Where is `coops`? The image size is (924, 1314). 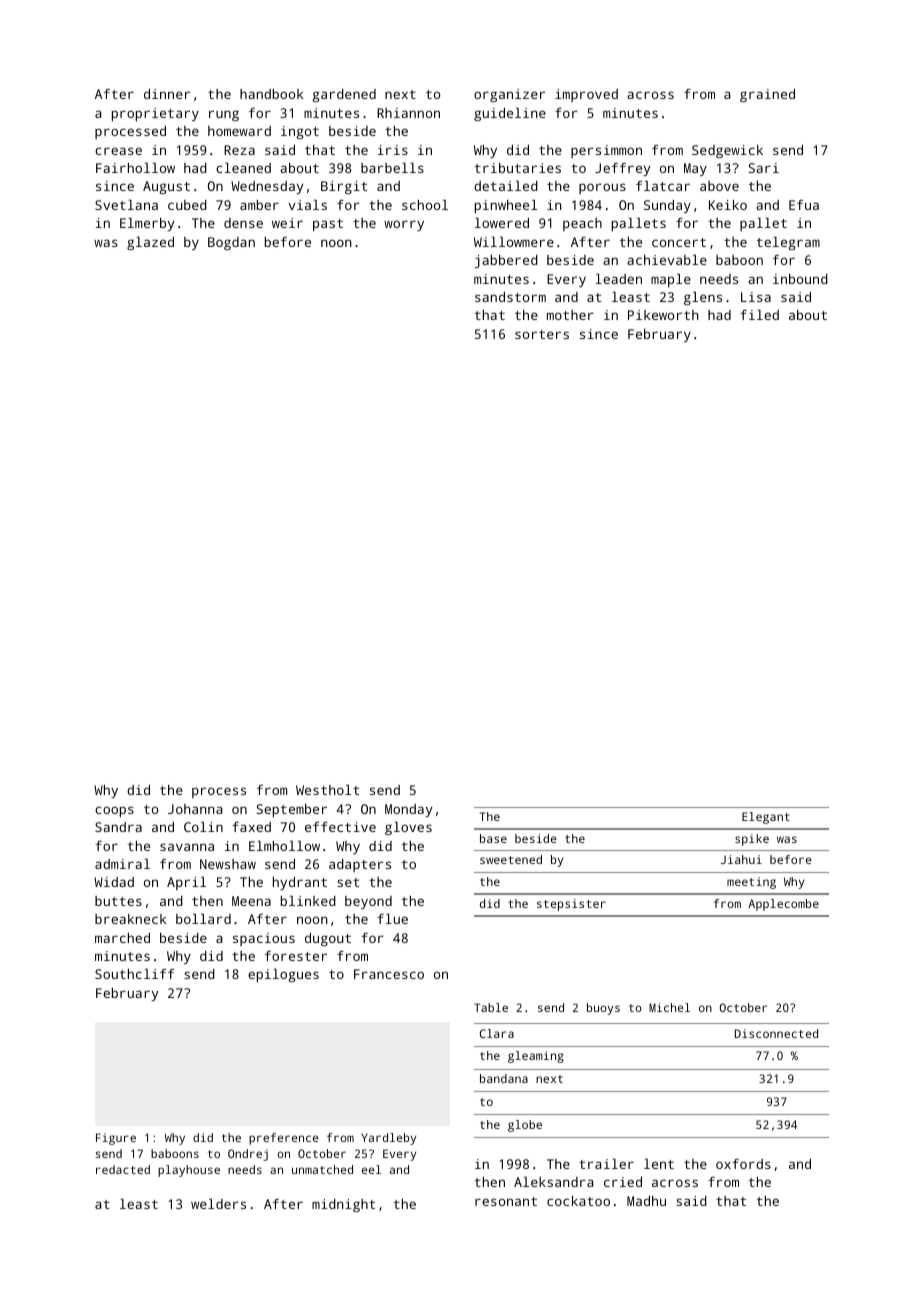 coops is located at coordinates (114, 811).
